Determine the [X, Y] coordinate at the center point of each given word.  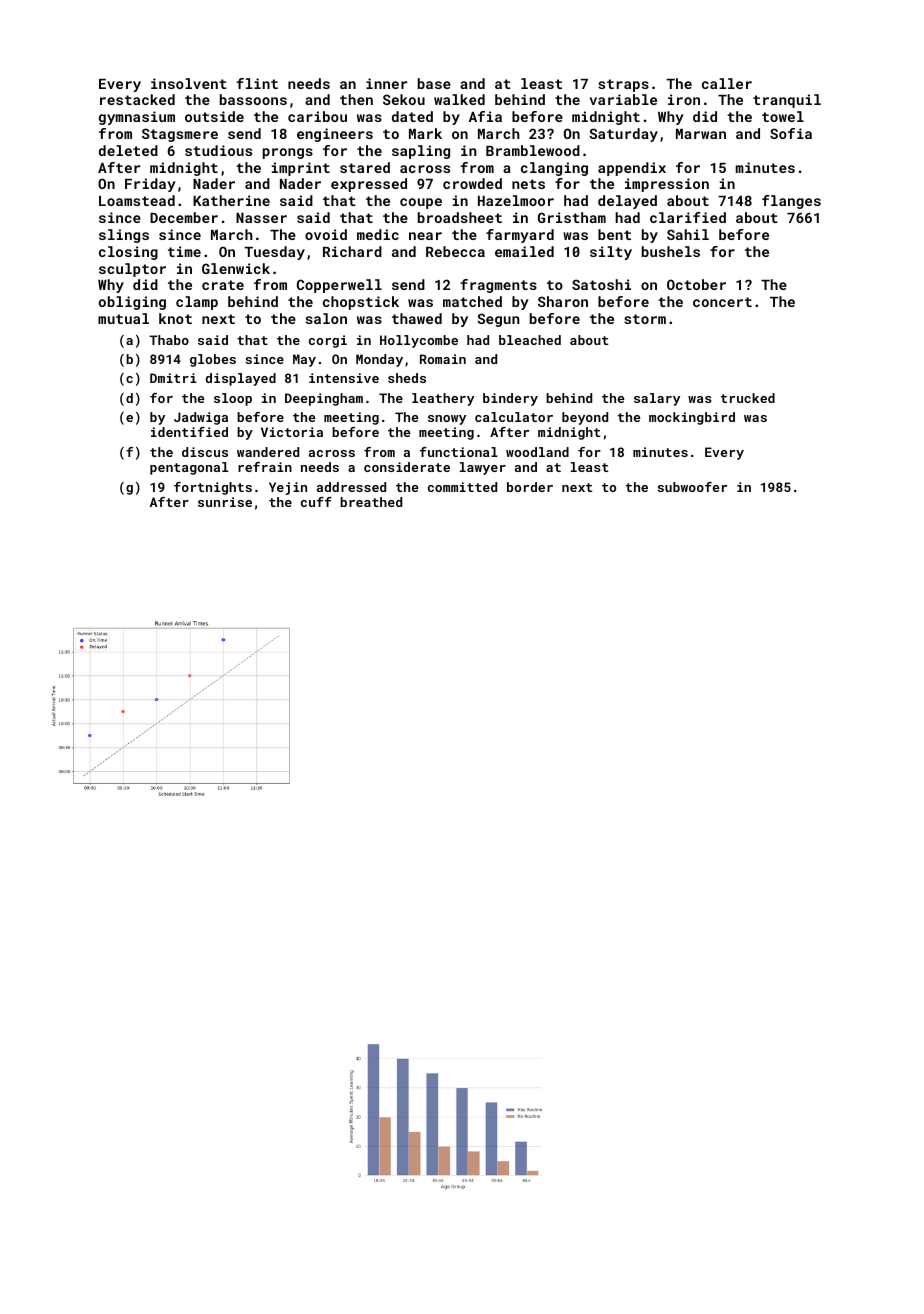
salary [657, 399]
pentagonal [189, 468]
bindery [510, 399]
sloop [233, 399]
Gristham [572, 217]
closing [128, 253]
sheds [407, 378]
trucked [748, 398]
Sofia [791, 133]
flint [257, 83]
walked [459, 99]
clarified [688, 217]
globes [213, 360]
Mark [425, 133]
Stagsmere [180, 135]
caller [727, 83]
